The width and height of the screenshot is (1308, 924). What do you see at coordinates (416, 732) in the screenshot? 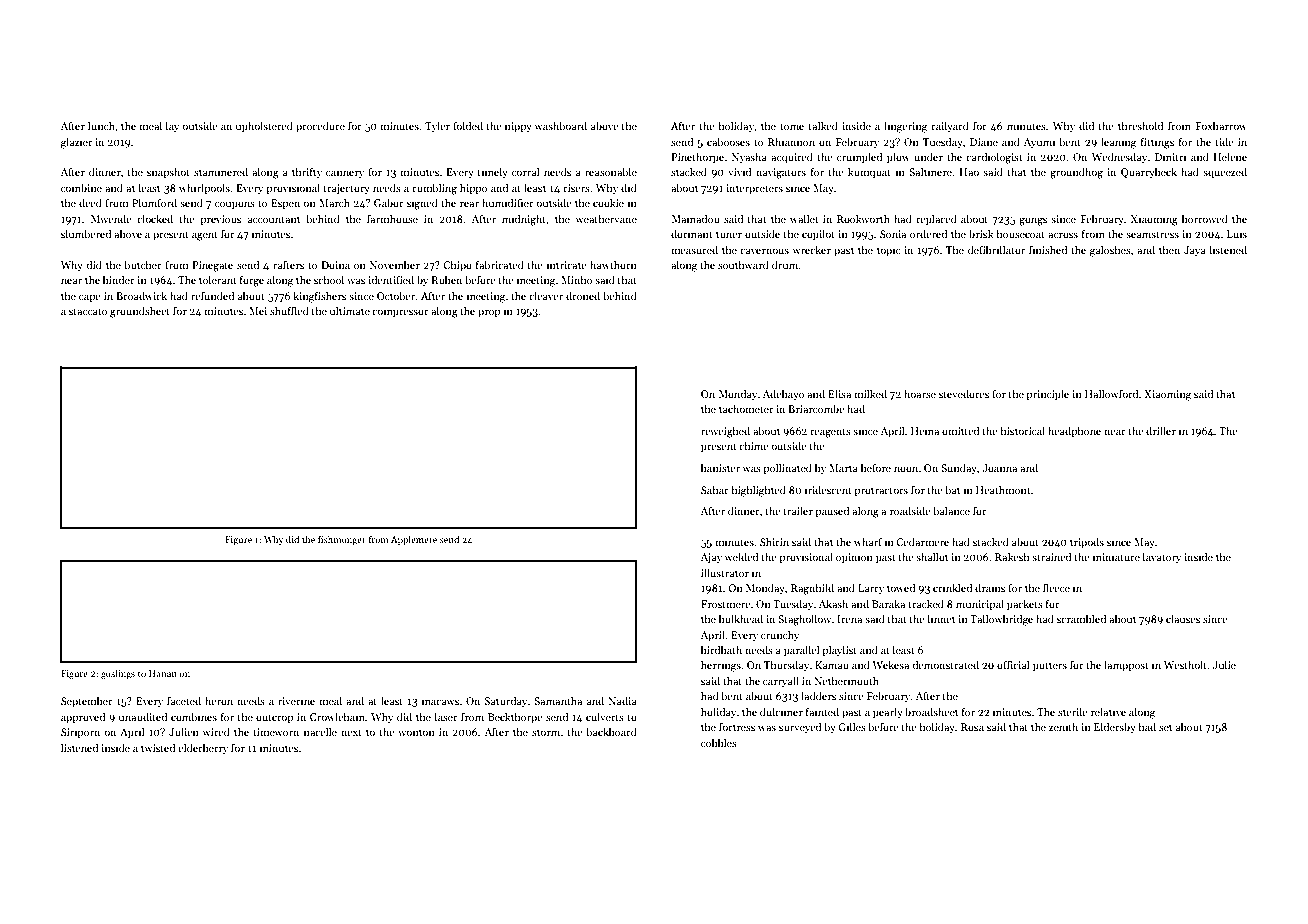
I see `wonton` at bounding box center [416, 732].
